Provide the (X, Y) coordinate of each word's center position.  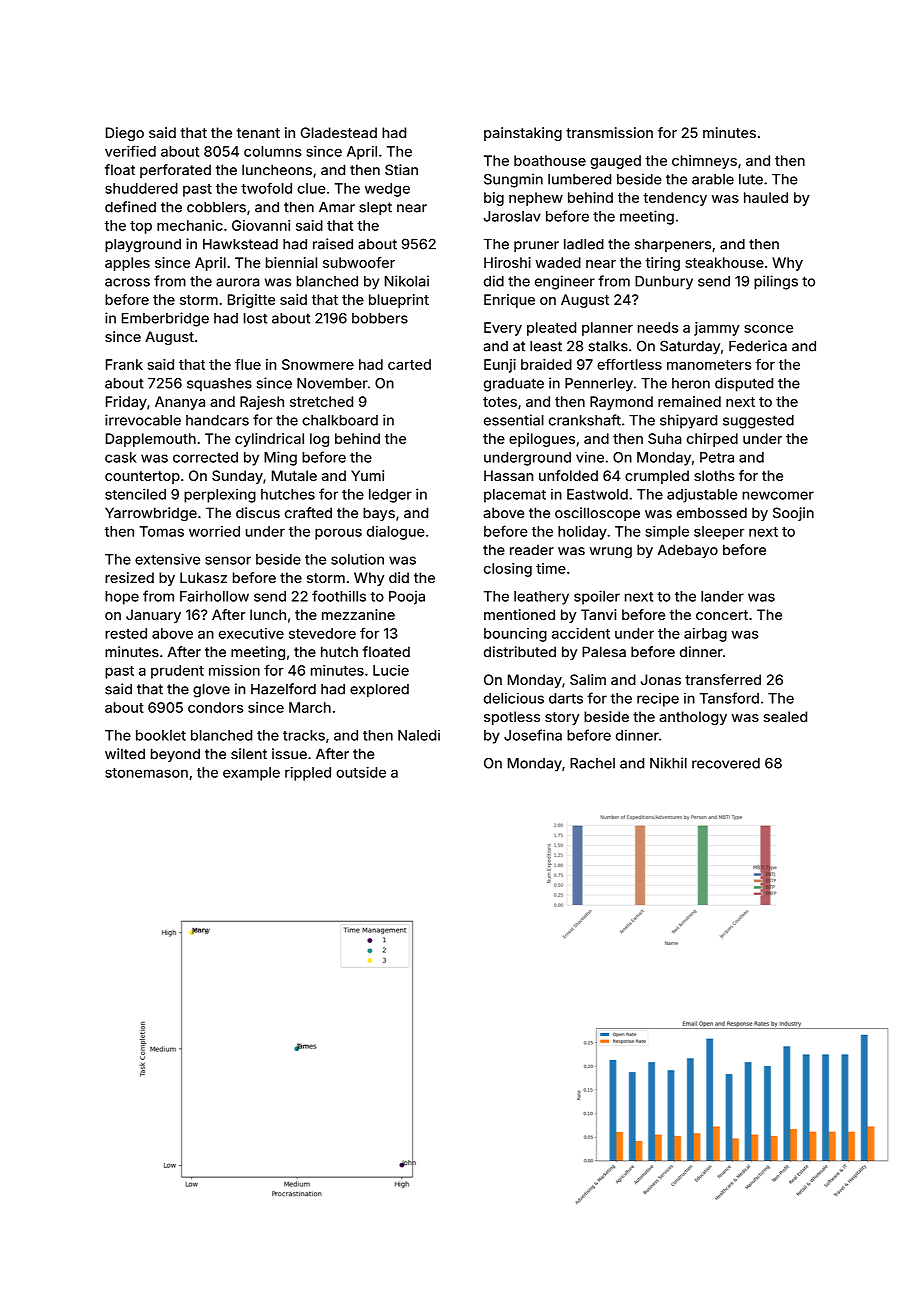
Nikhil (668, 763)
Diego (125, 134)
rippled (308, 774)
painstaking (523, 134)
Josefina (533, 735)
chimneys (704, 162)
